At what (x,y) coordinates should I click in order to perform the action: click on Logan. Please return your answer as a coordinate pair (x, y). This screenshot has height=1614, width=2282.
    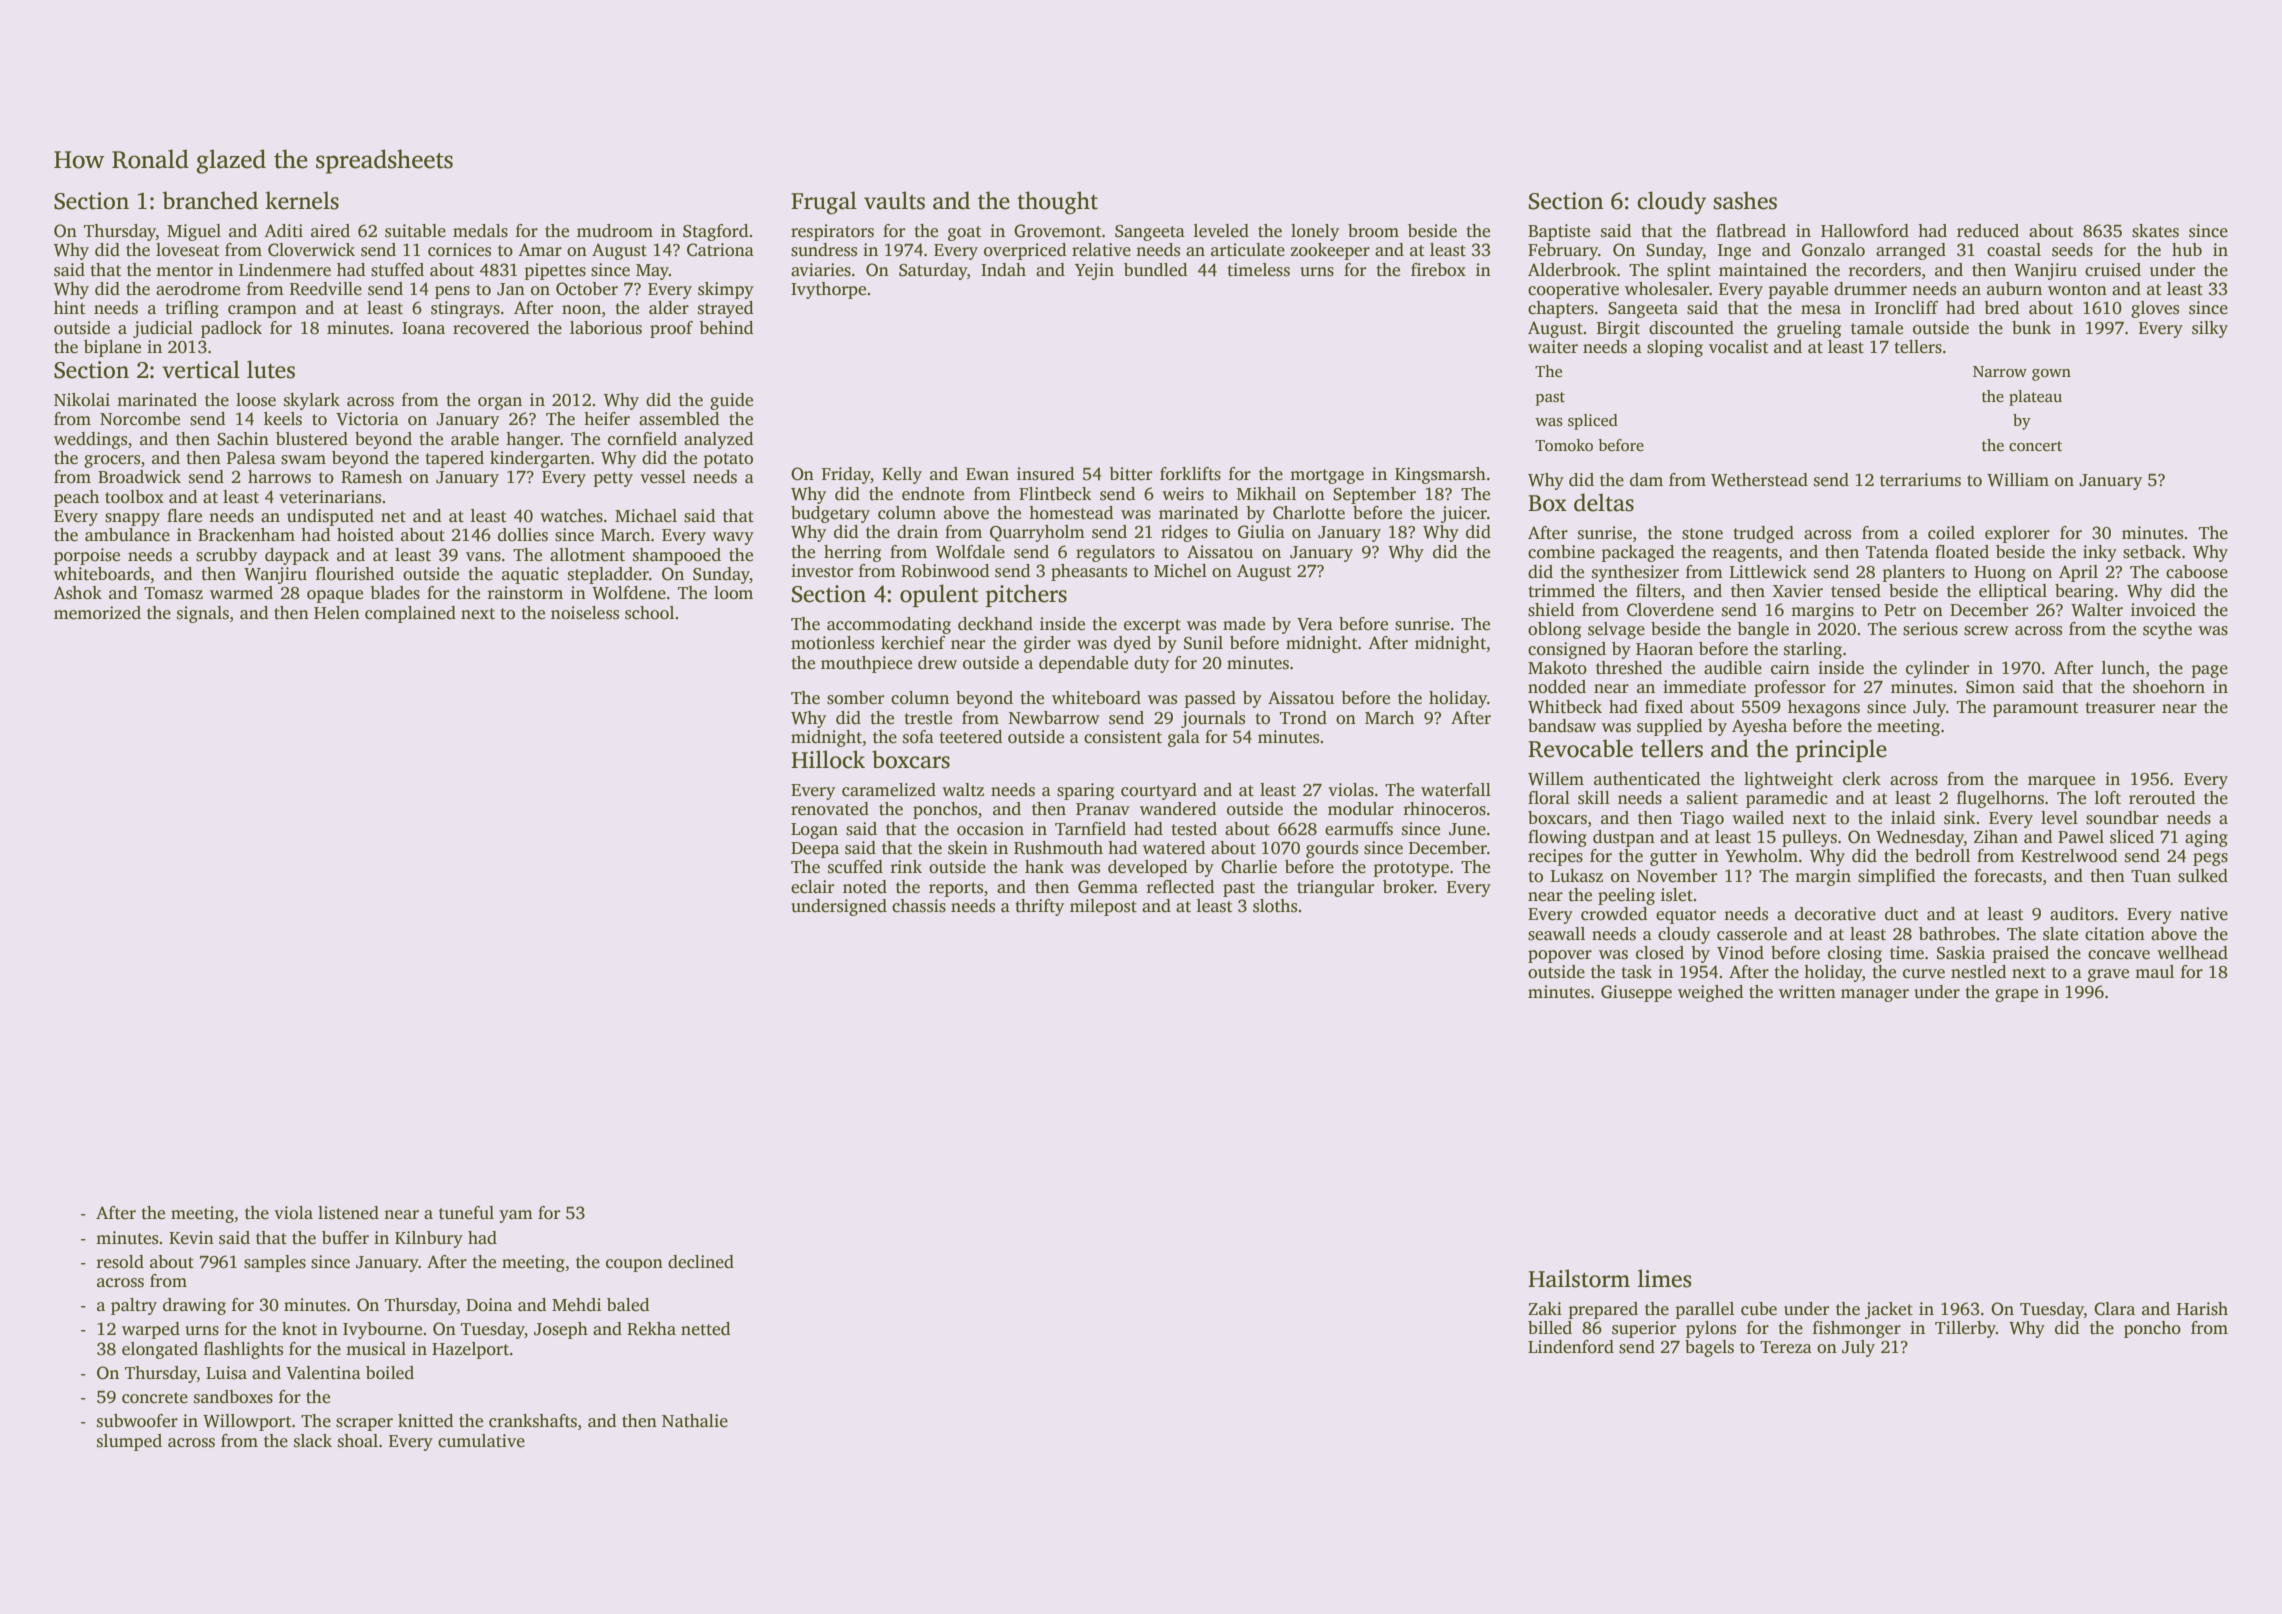
    Looking at the image, I should click on (814, 831).
